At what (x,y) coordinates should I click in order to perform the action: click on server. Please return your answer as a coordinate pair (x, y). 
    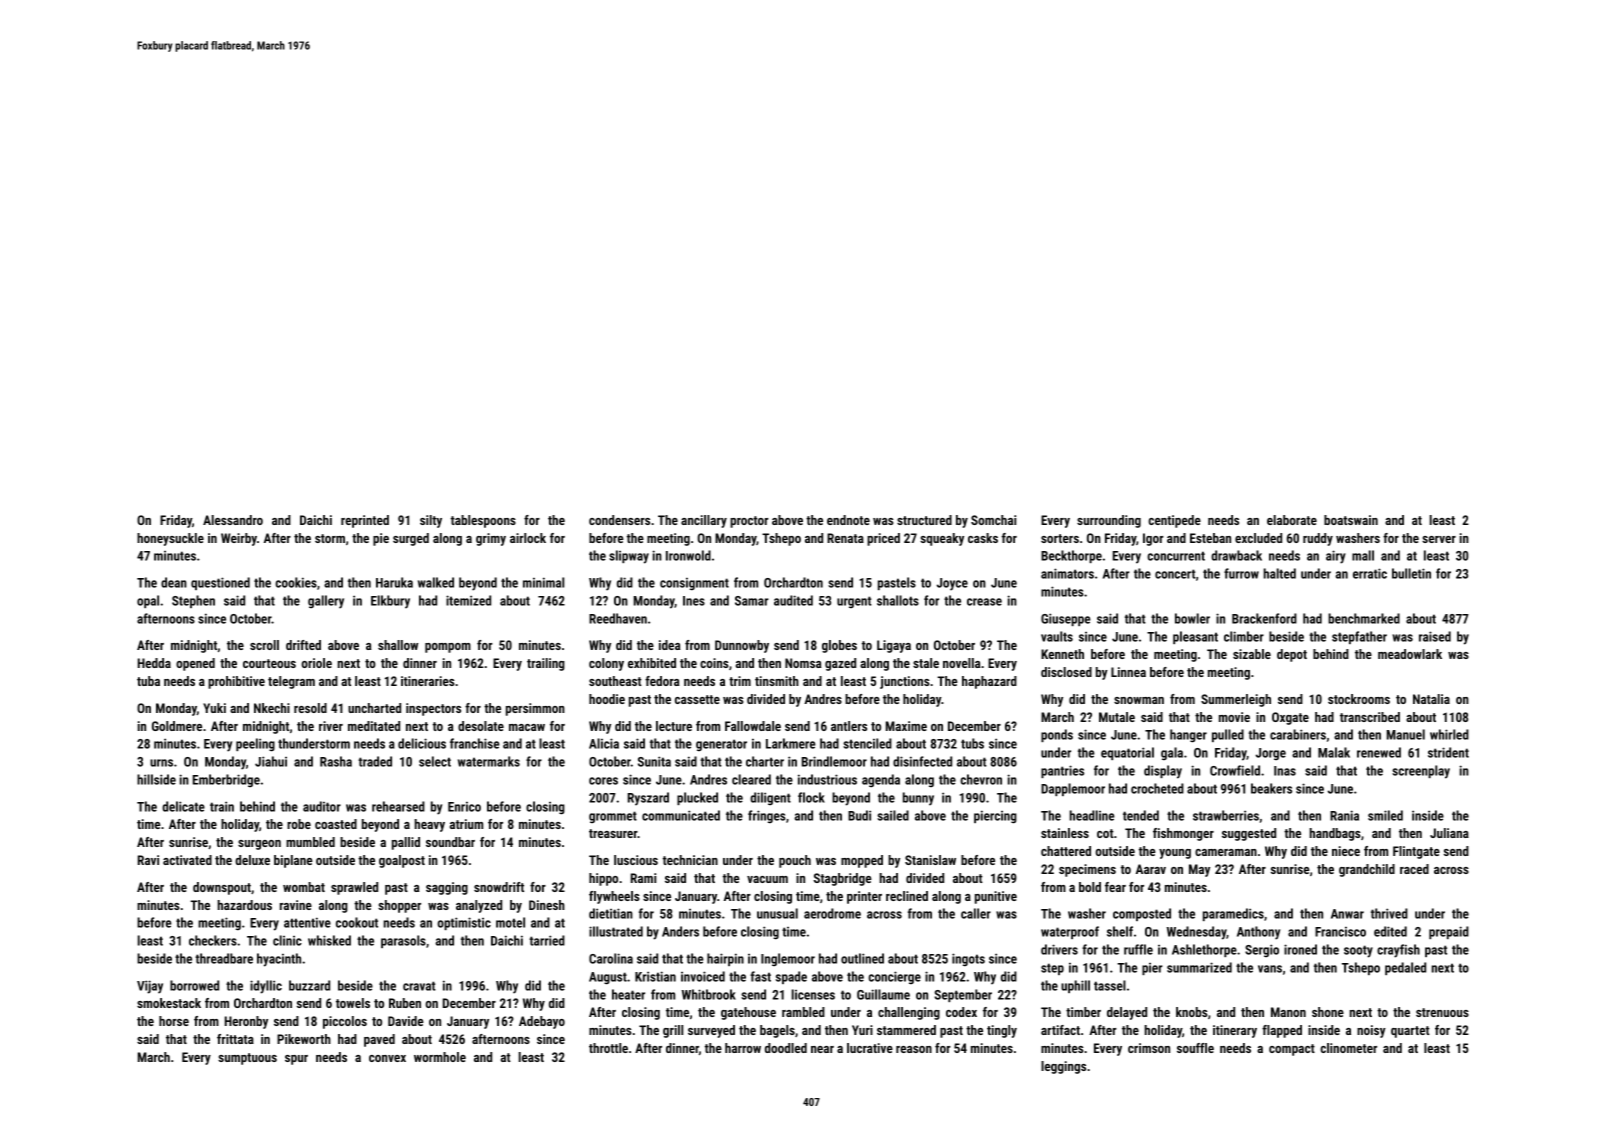
    Looking at the image, I should click on (1439, 539).
